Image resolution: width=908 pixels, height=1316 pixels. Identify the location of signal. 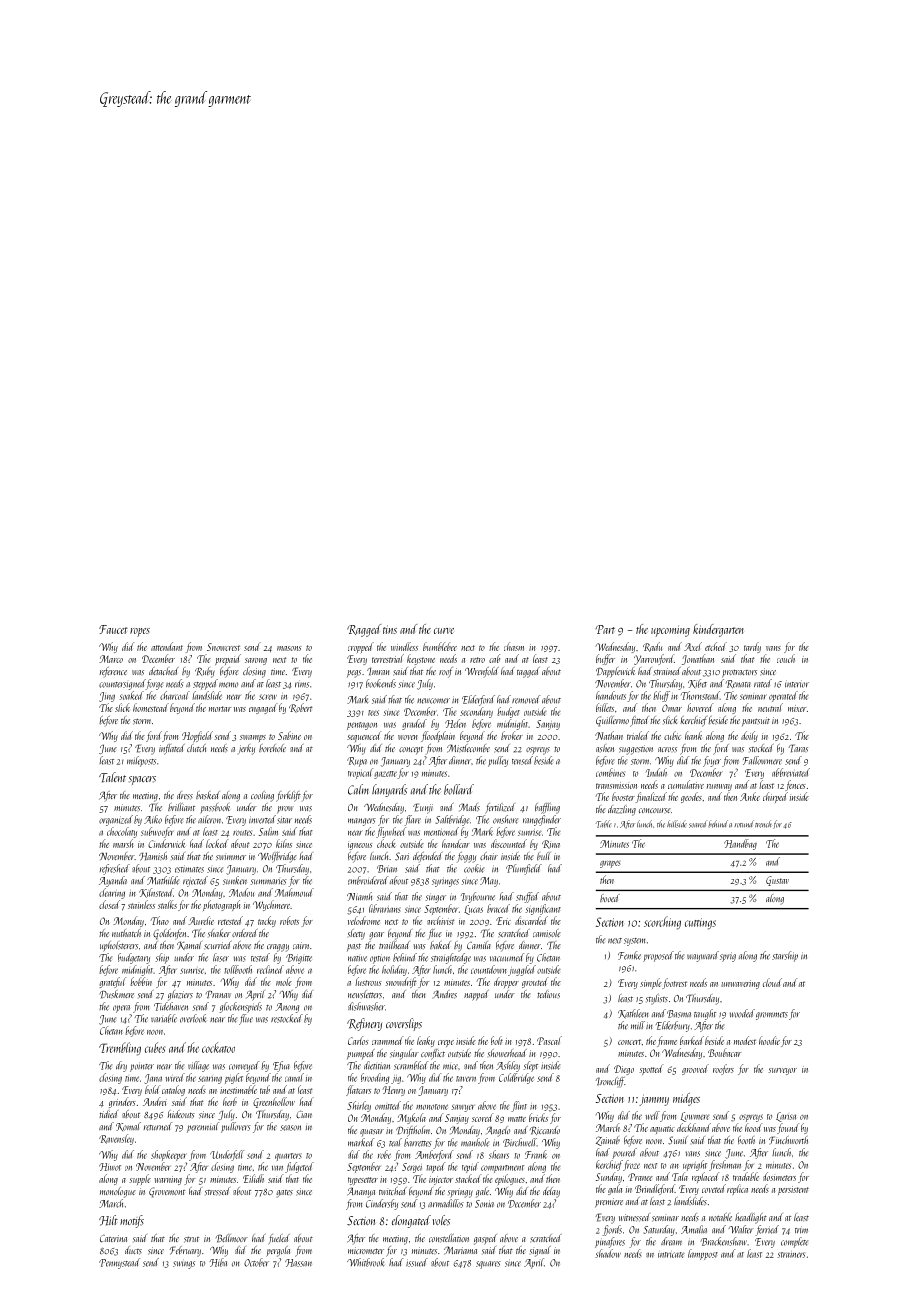
(540, 1251).
